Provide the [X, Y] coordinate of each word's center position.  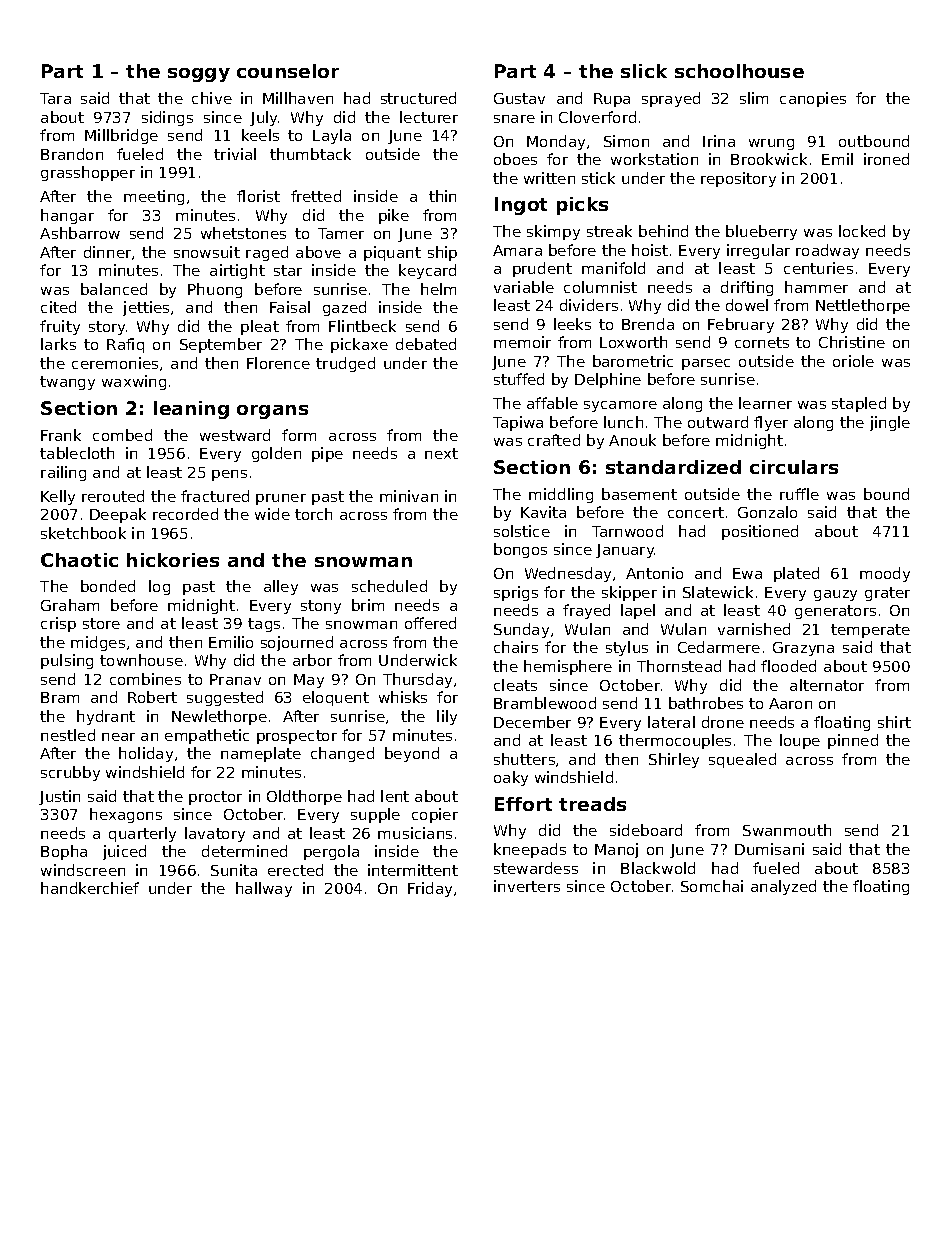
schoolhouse [739, 71]
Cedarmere [719, 647]
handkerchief [90, 888]
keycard [427, 271]
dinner [107, 252]
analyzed [783, 887]
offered [430, 623]
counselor [288, 71]
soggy [199, 75]
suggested [225, 698]
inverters [527, 886]
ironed [886, 159]
